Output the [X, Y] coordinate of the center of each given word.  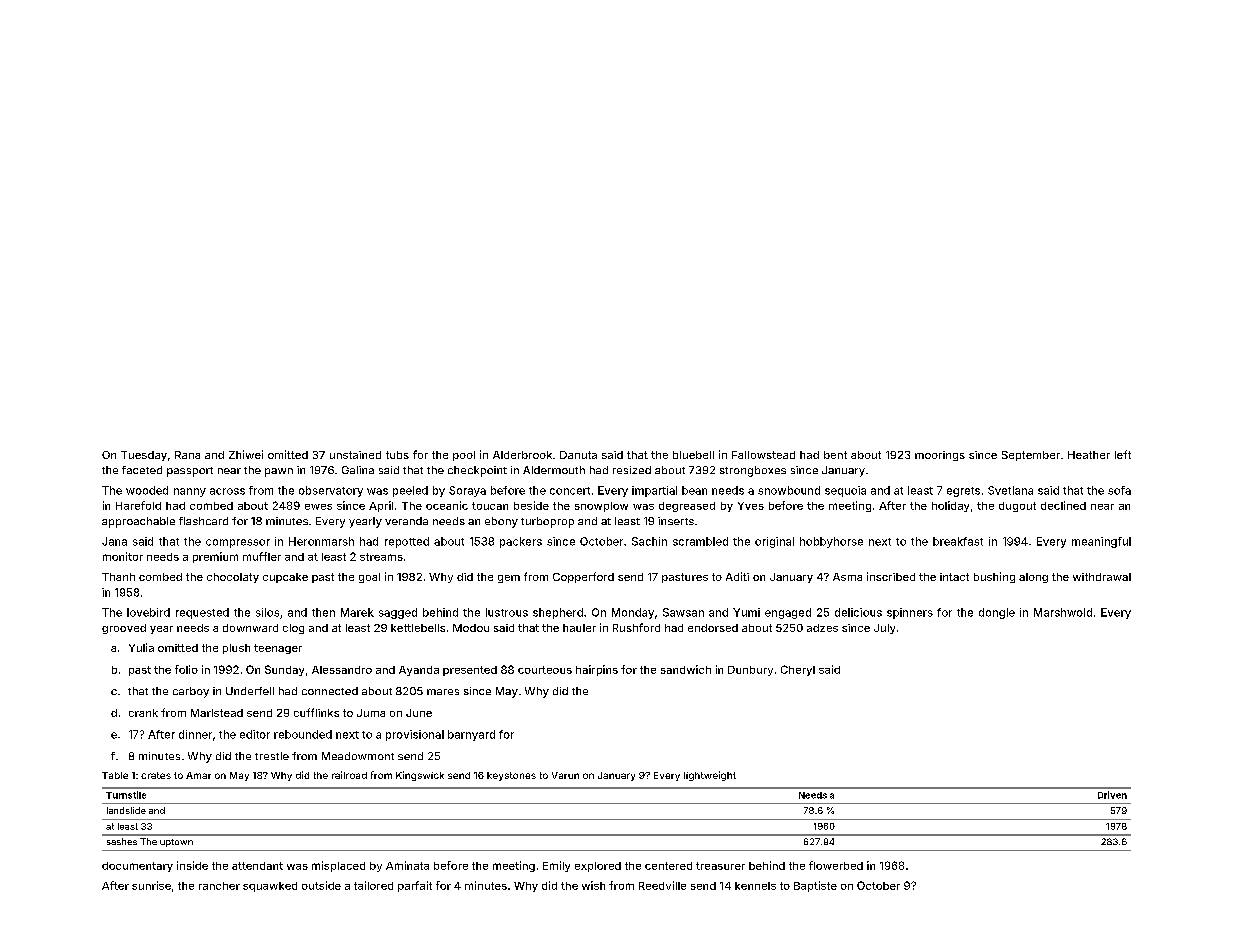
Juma [371, 713]
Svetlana [1010, 490]
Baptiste [815, 886]
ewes [318, 507]
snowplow [601, 507]
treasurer [720, 866]
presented [470, 671]
